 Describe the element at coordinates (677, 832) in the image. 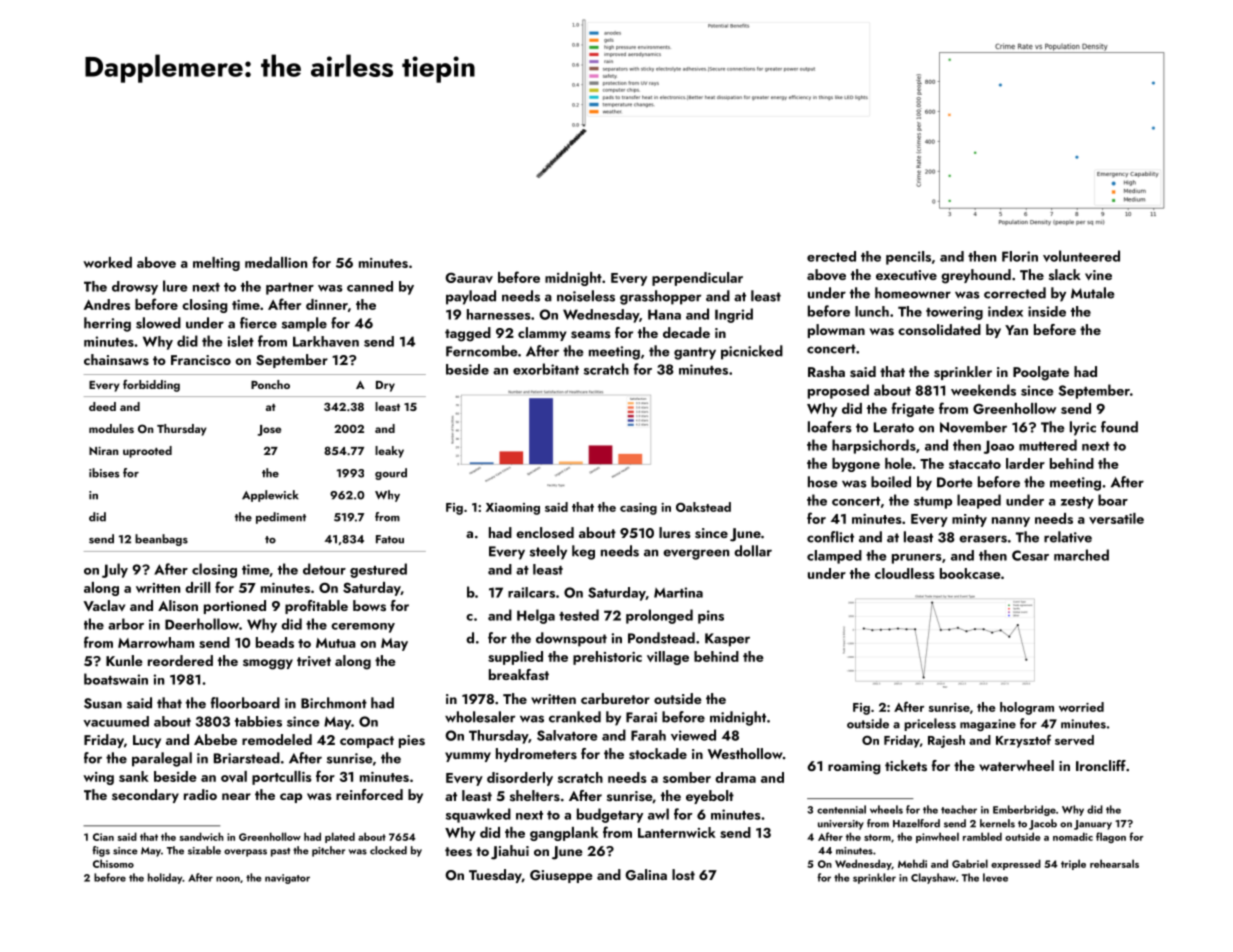

I see `Lanternwick` at that location.
